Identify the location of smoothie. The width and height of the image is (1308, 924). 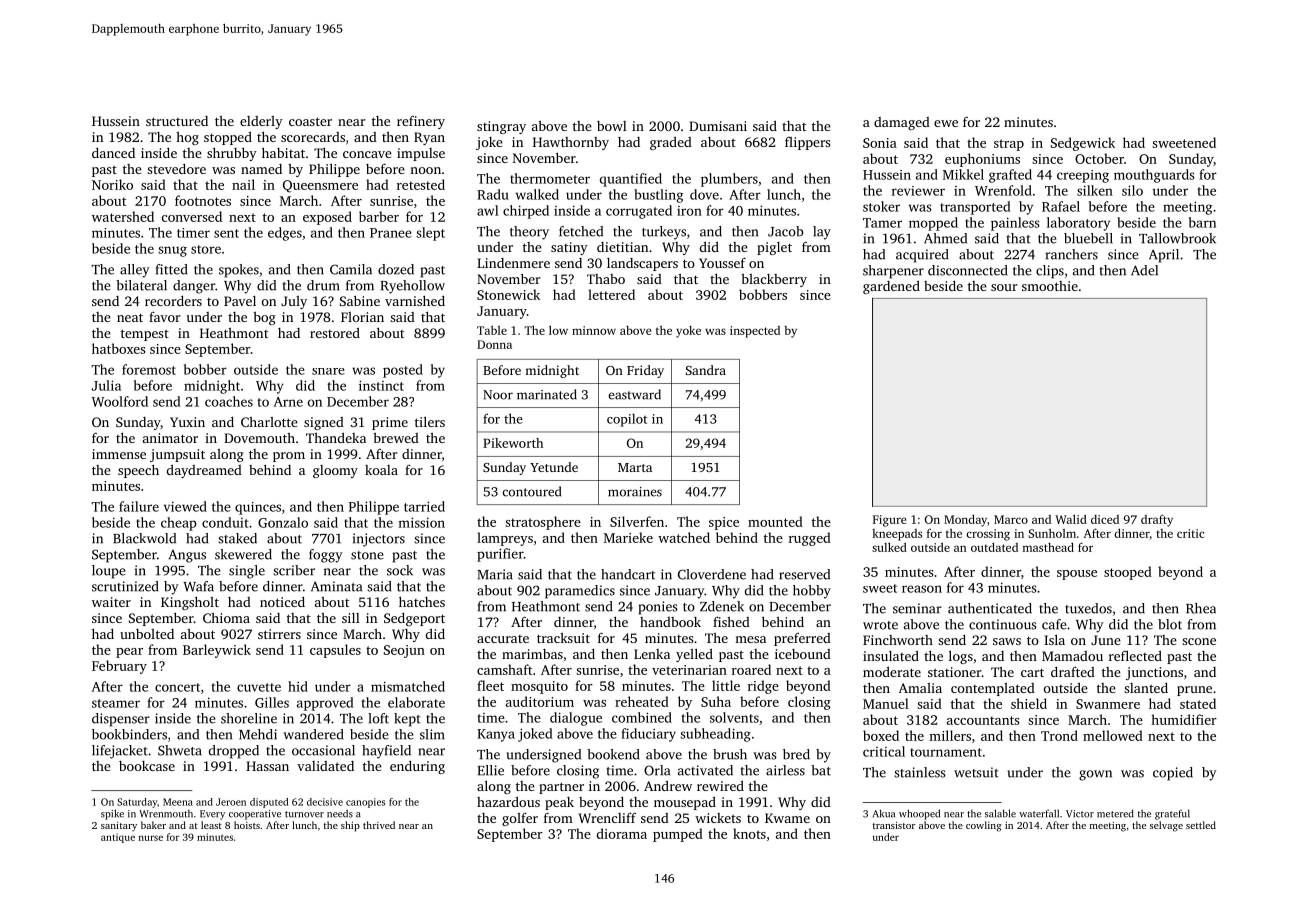
(1050, 286).
